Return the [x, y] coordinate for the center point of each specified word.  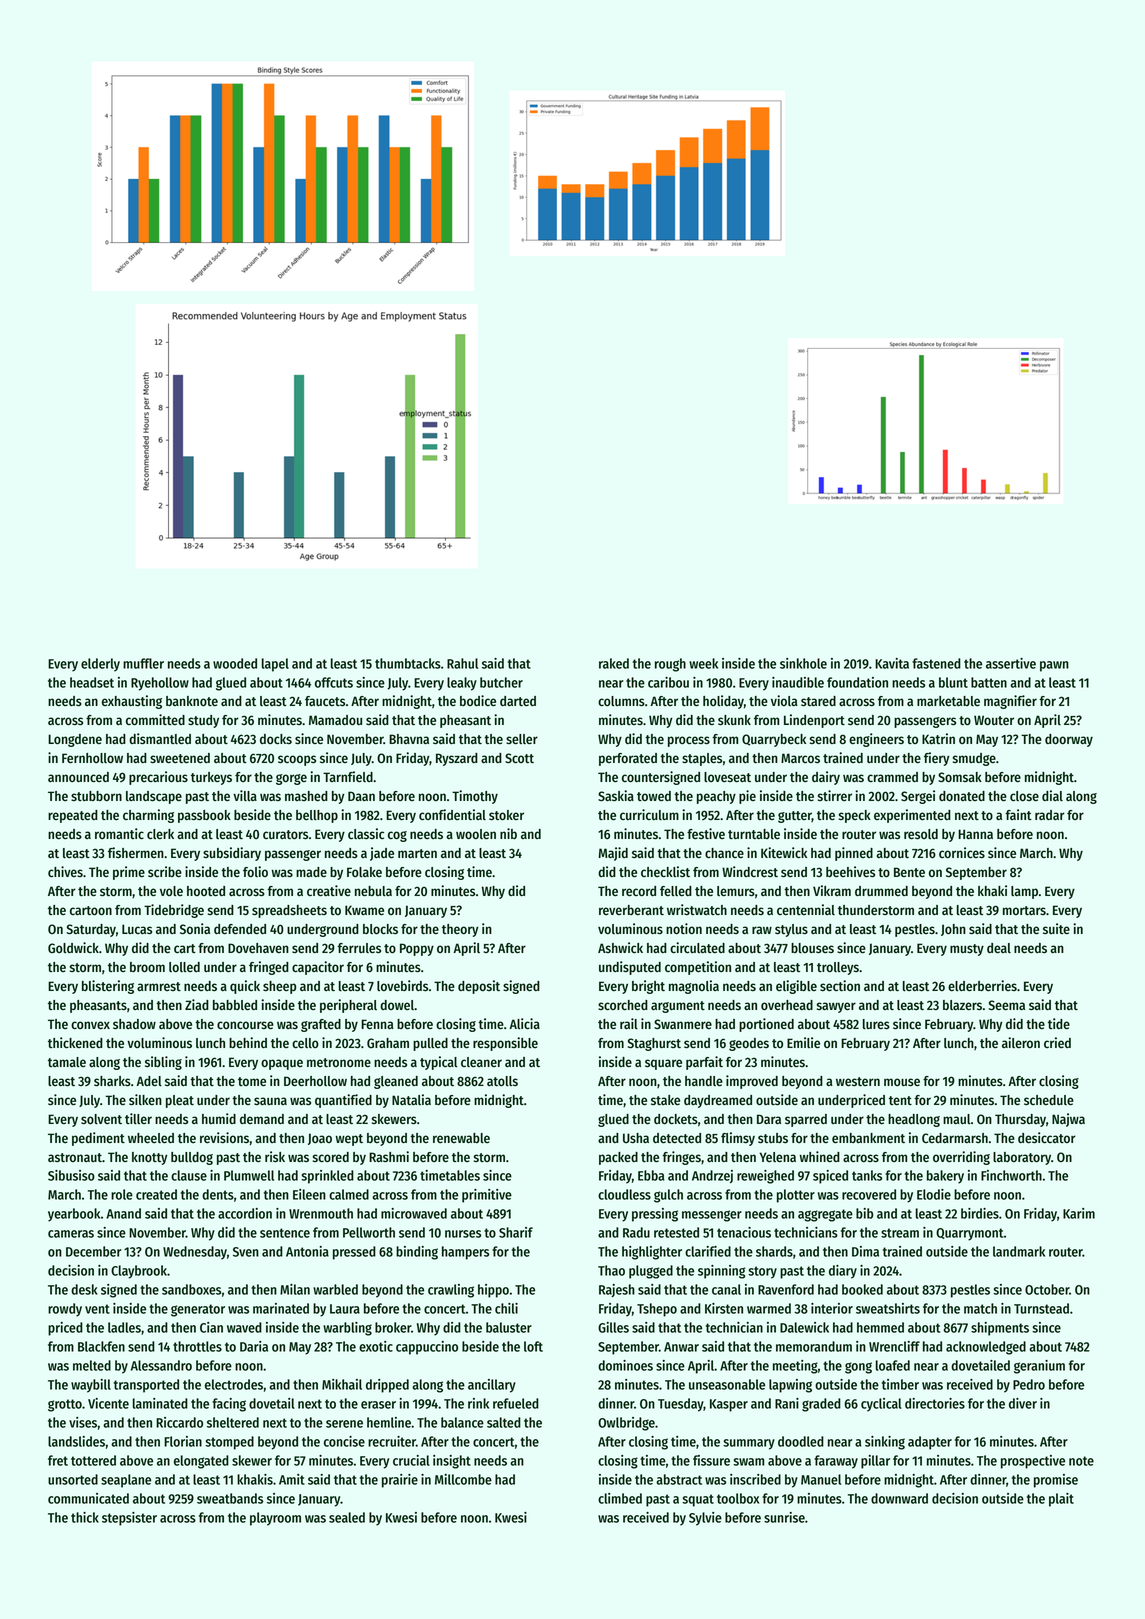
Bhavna [409, 739]
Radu [636, 1232]
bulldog [192, 1158]
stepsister [129, 1519]
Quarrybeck [774, 740]
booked [862, 1289]
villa [245, 796]
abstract [679, 1479]
